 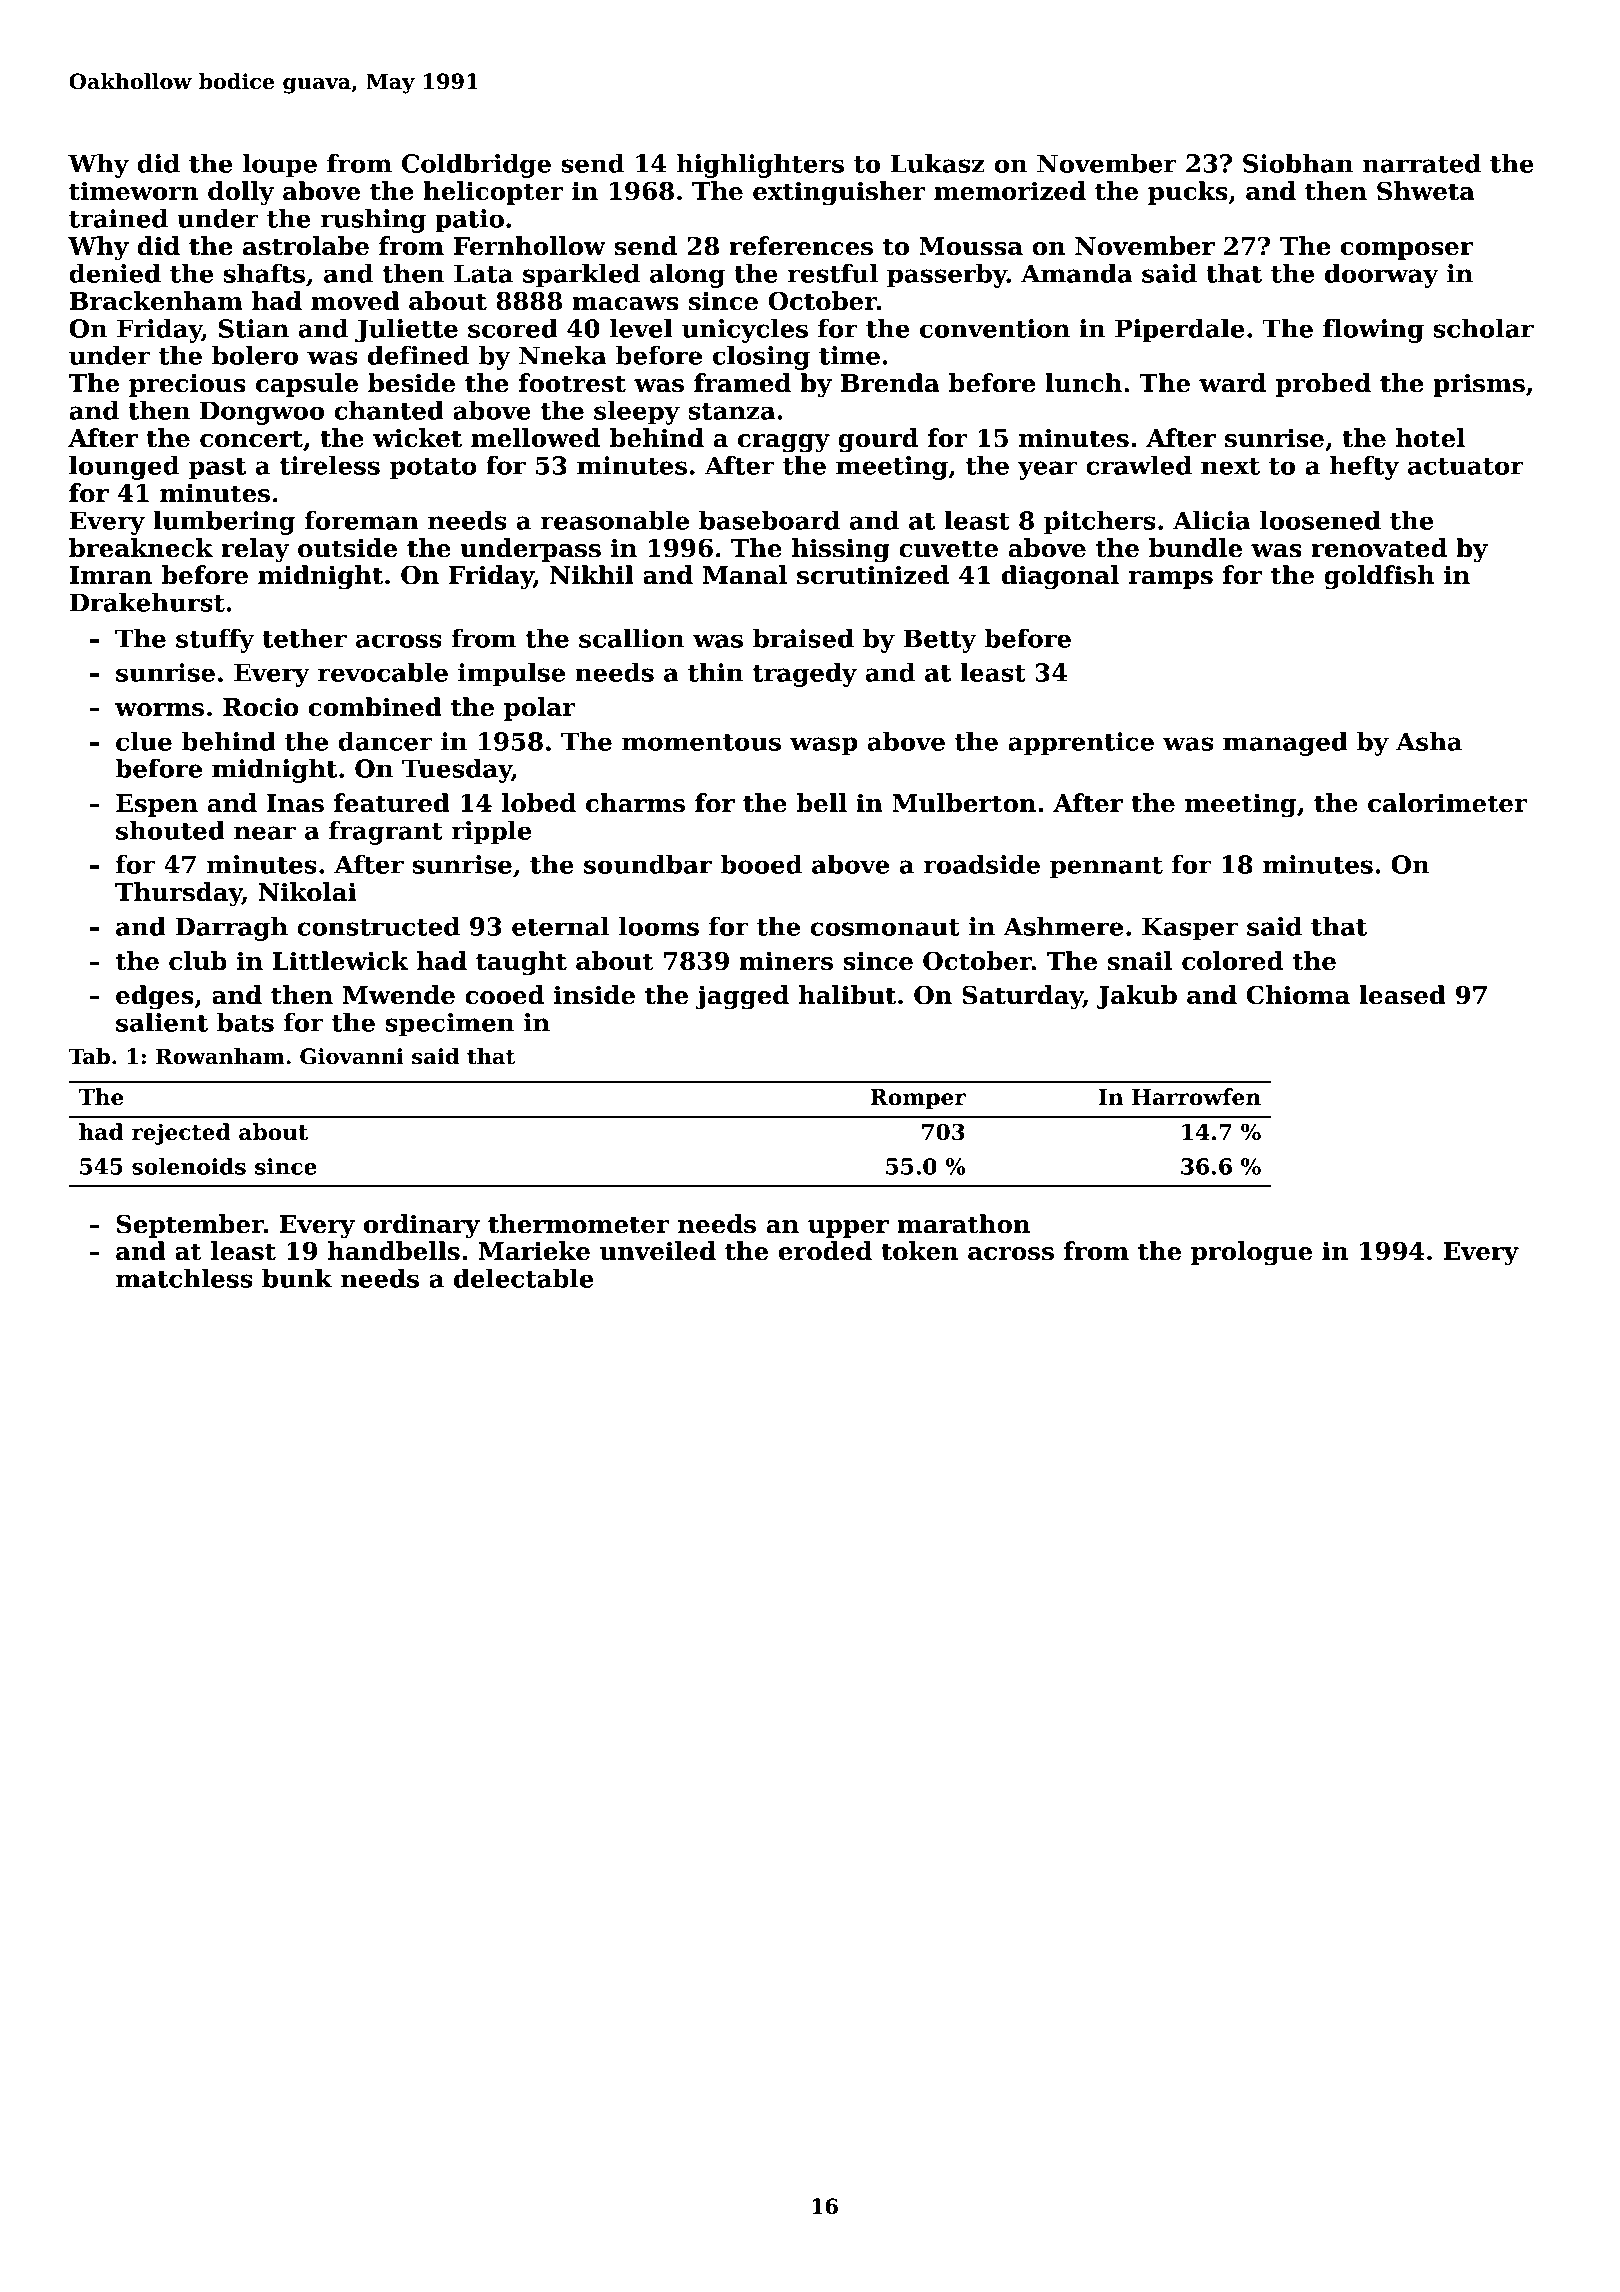 I want to click on managed, so click(x=1285, y=743).
